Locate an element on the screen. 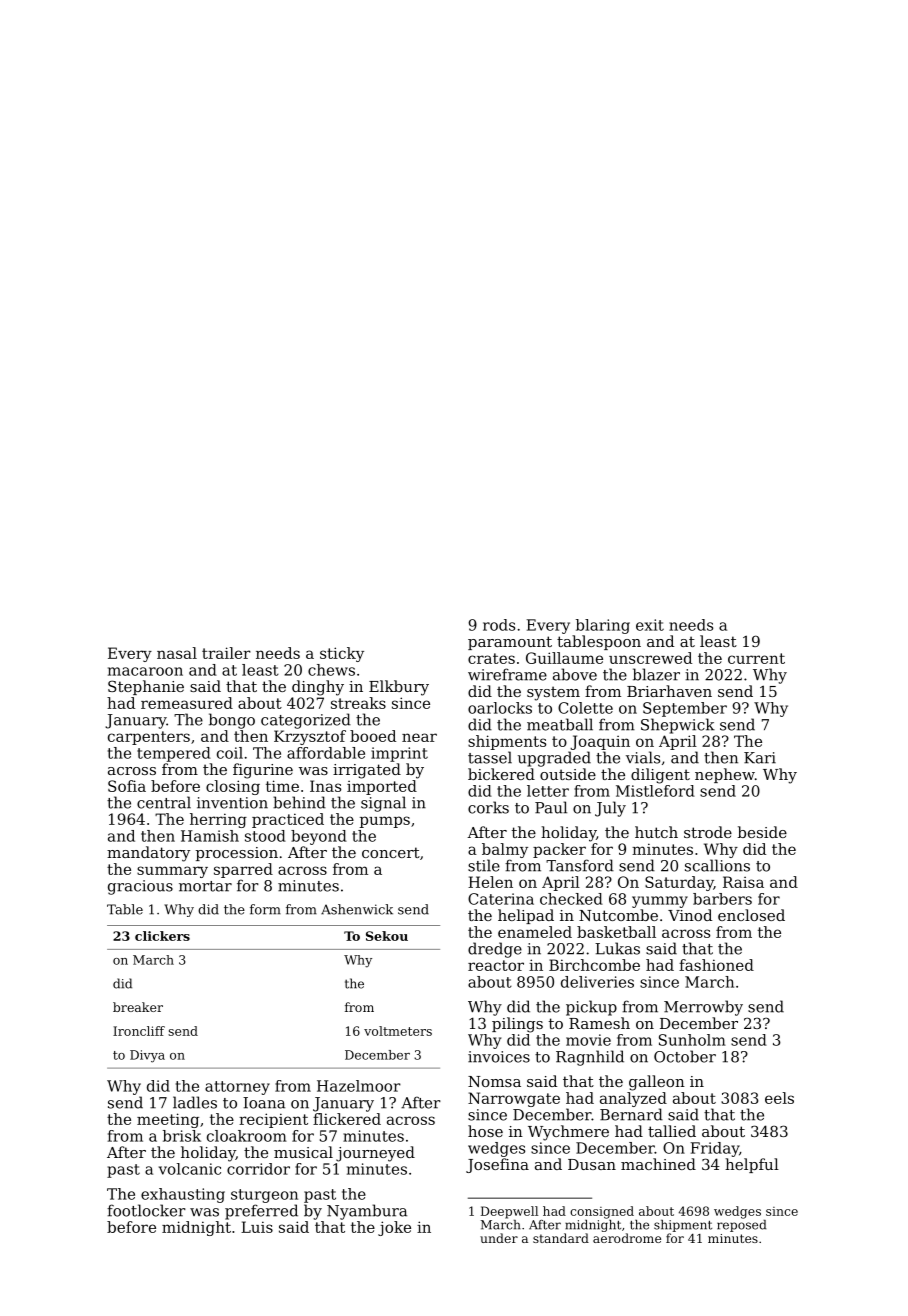 This screenshot has height=1316, width=908. sticky is located at coordinates (342, 654).
